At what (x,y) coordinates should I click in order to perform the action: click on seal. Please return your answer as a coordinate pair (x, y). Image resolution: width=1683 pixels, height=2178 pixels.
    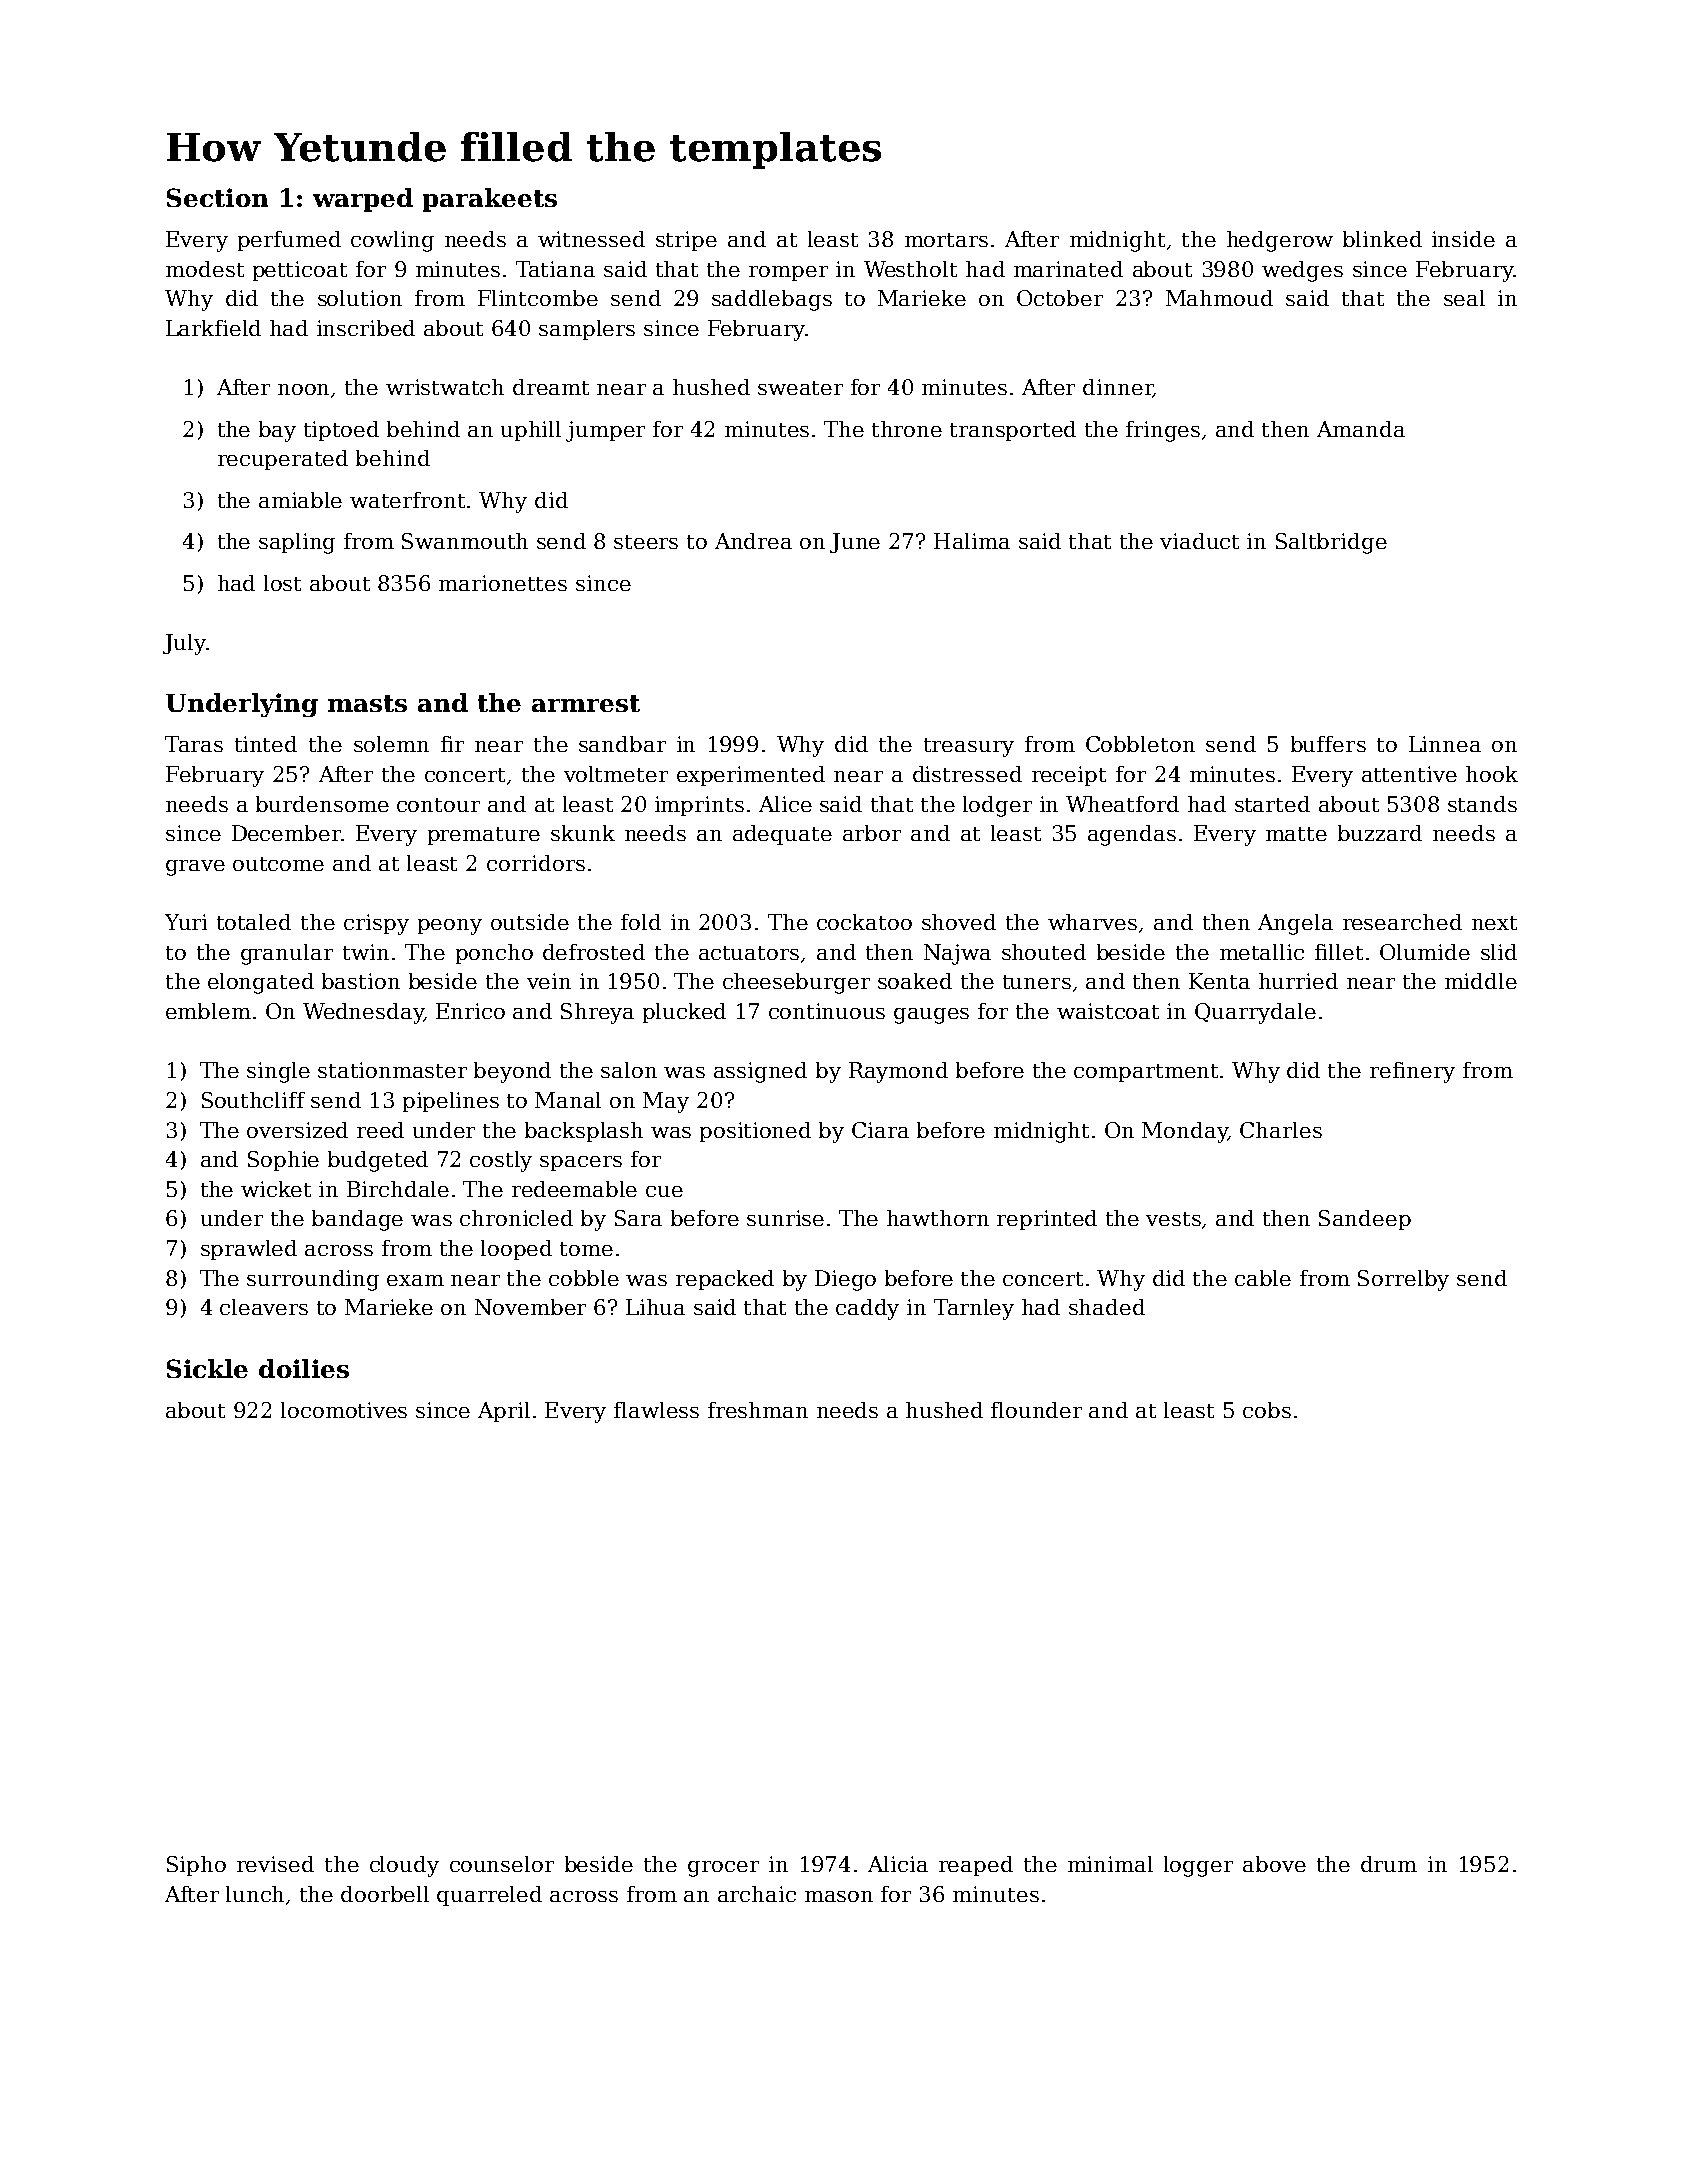
    Looking at the image, I should click on (1464, 298).
